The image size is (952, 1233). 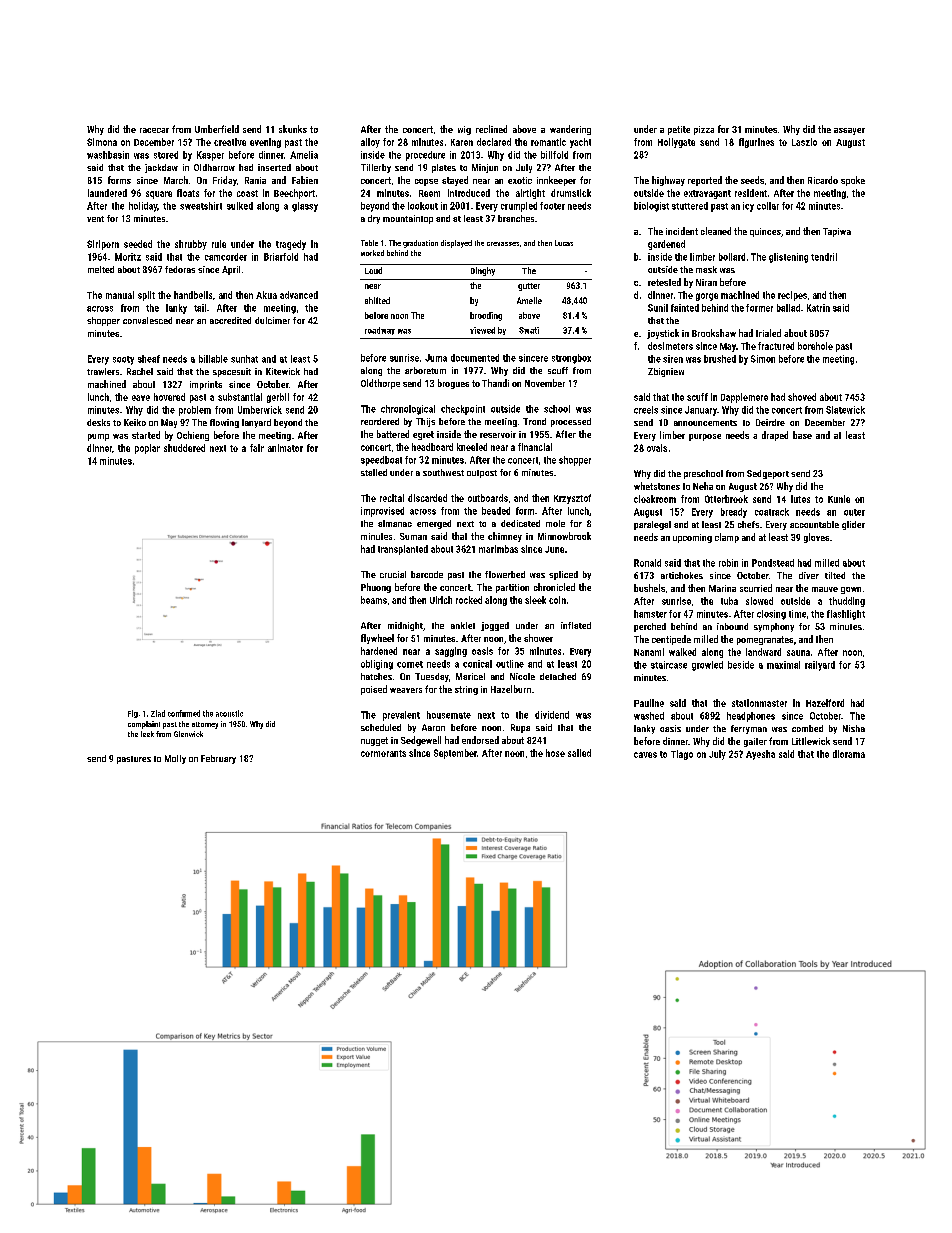 I want to click on racecar, so click(x=154, y=130).
